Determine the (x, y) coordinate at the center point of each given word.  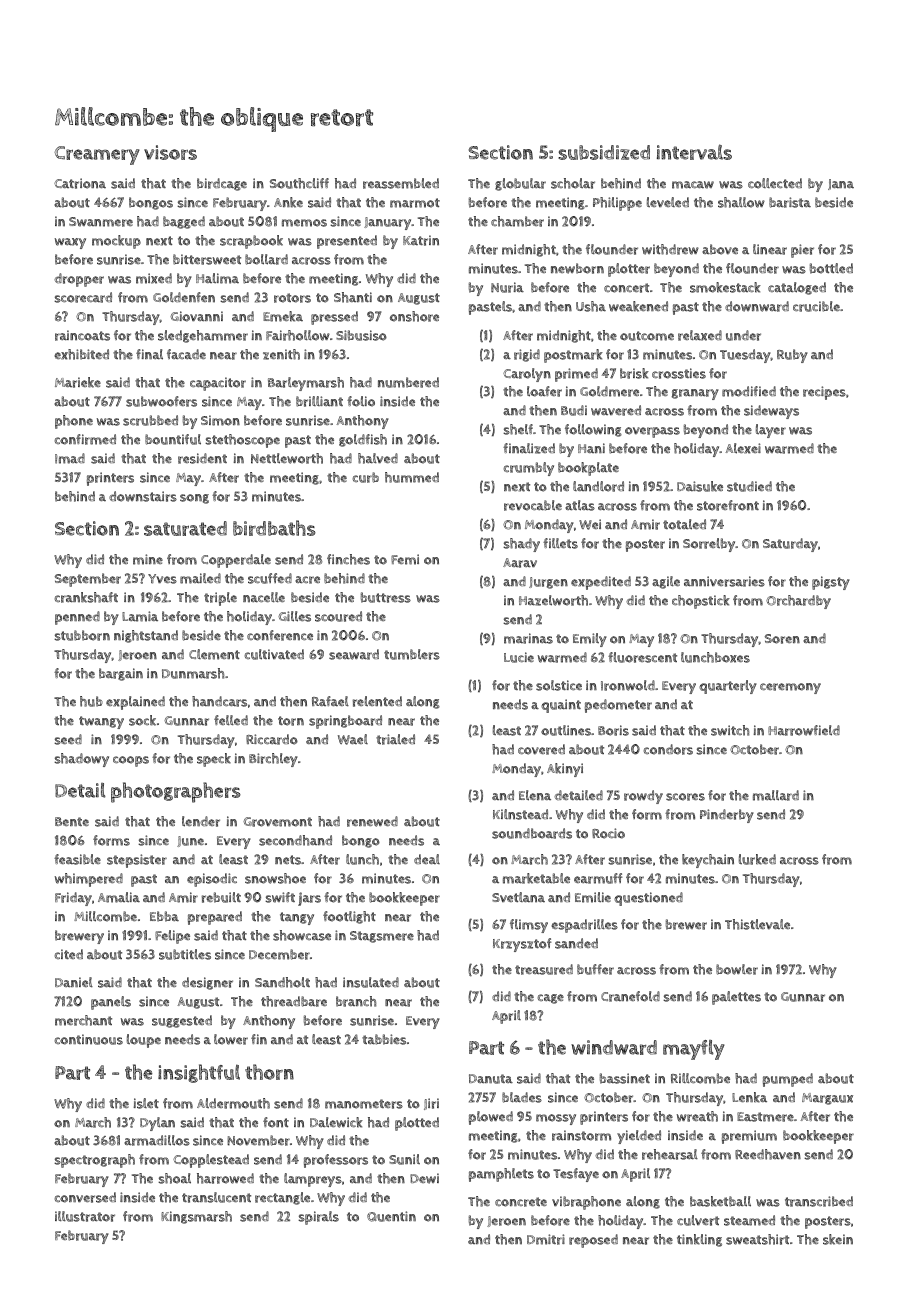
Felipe (172, 937)
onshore (414, 316)
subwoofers (161, 401)
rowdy (643, 797)
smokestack (725, 287)
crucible (816, 306)
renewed (372, 821)
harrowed (225, 1178)
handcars (219, 701)
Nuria (507, 287)
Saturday (790, 545)
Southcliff (299, 183)
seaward (354, 654)
